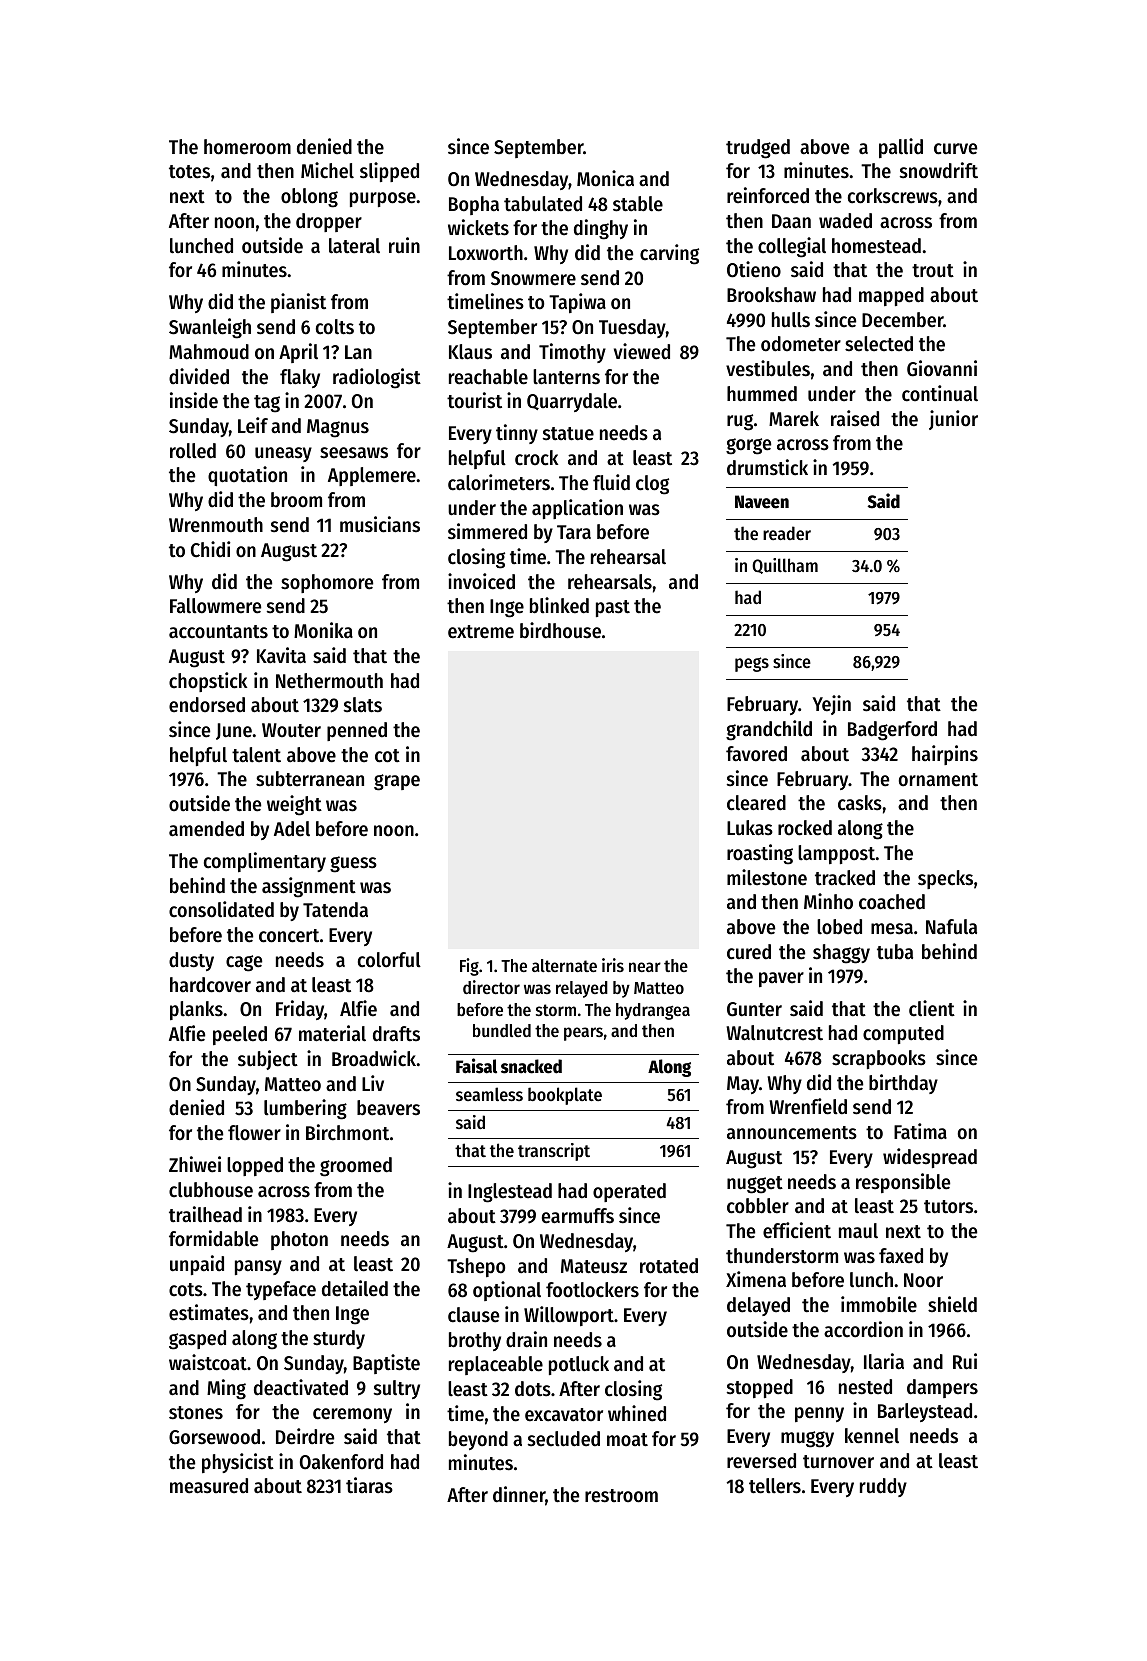  I want to click on snowdrift, so click(939, 170).
